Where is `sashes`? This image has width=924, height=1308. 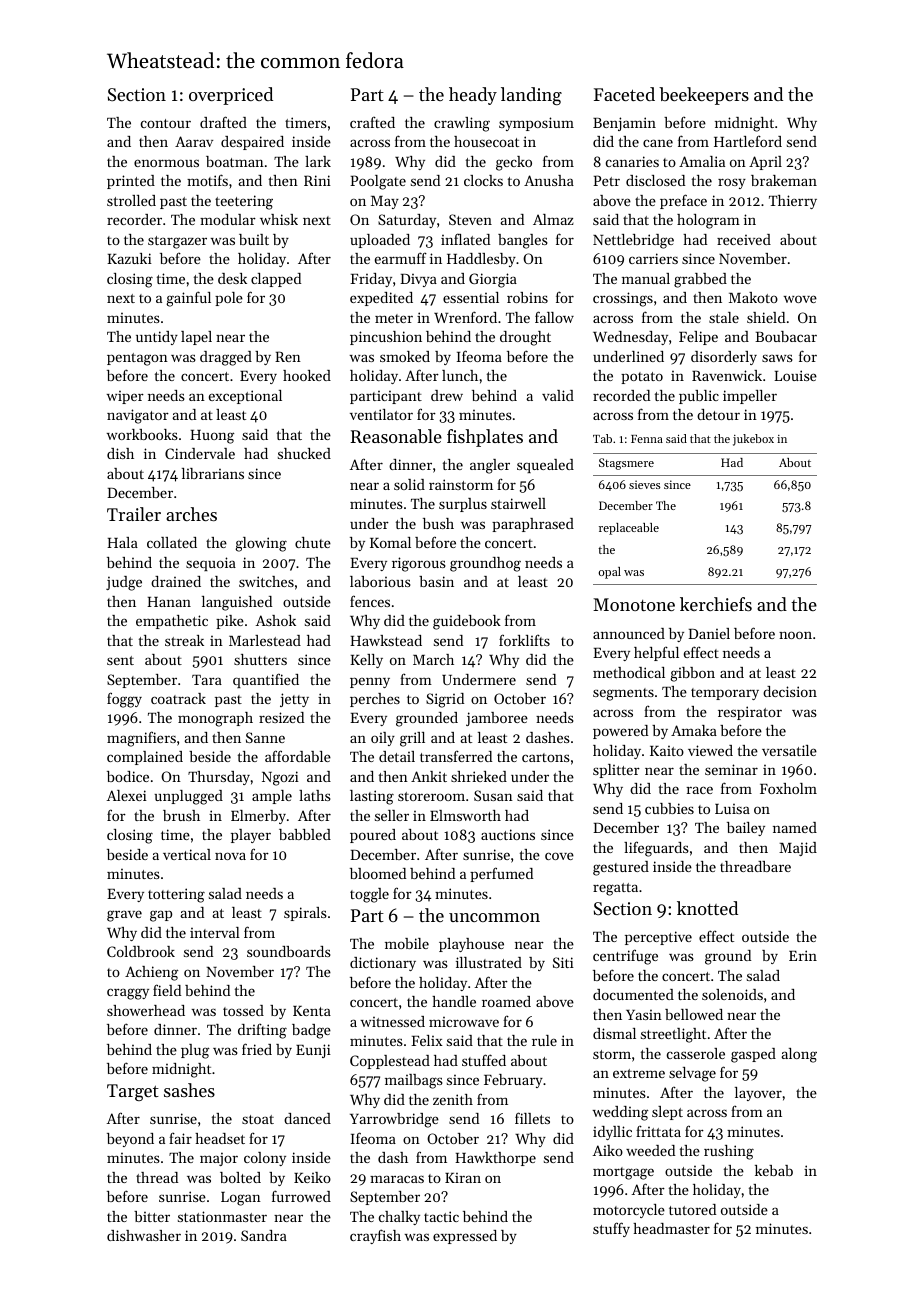
sashes is located at coordinates (189, 1090).
